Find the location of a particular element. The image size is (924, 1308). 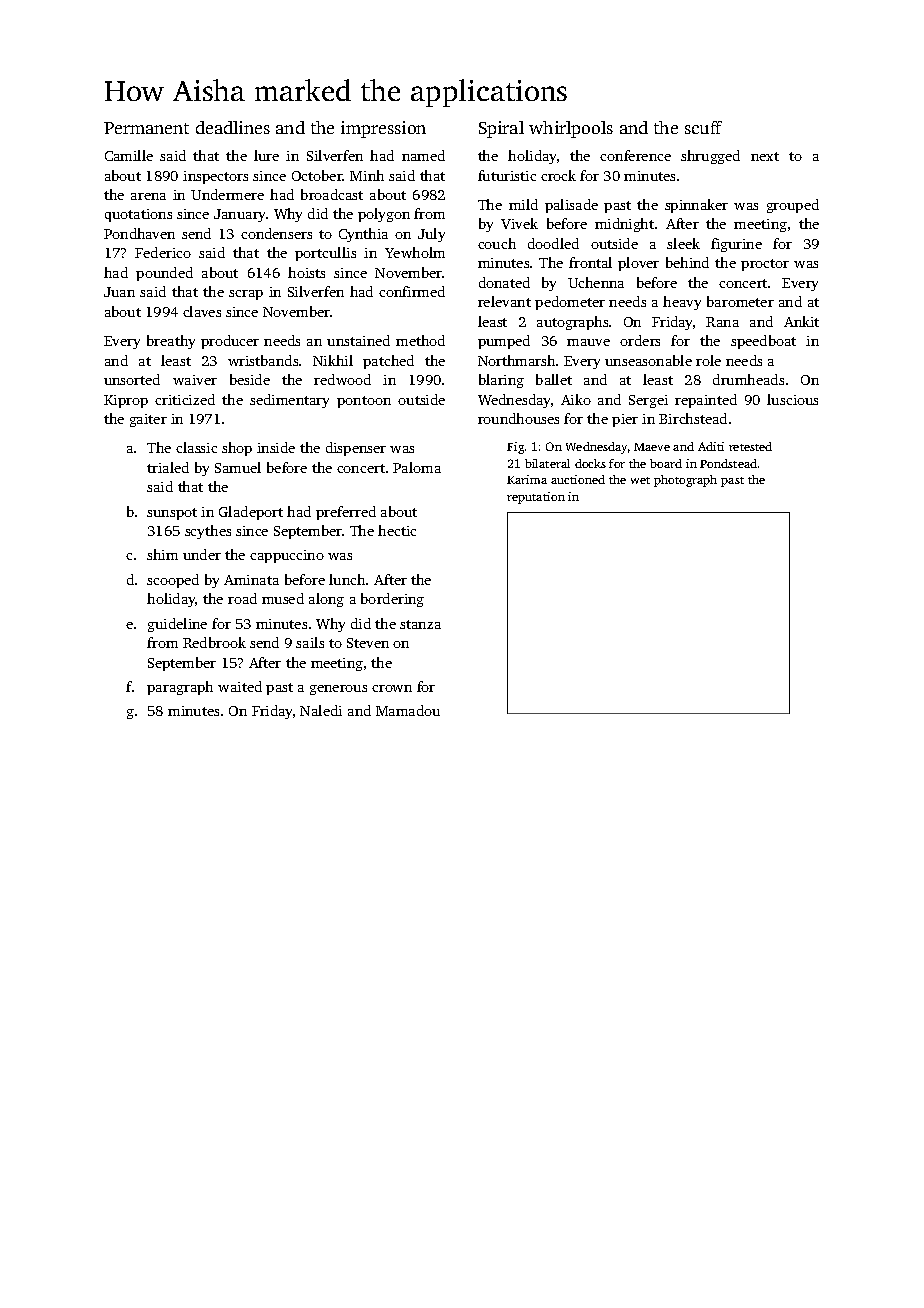

crown is located at coordinates (392, 688).
